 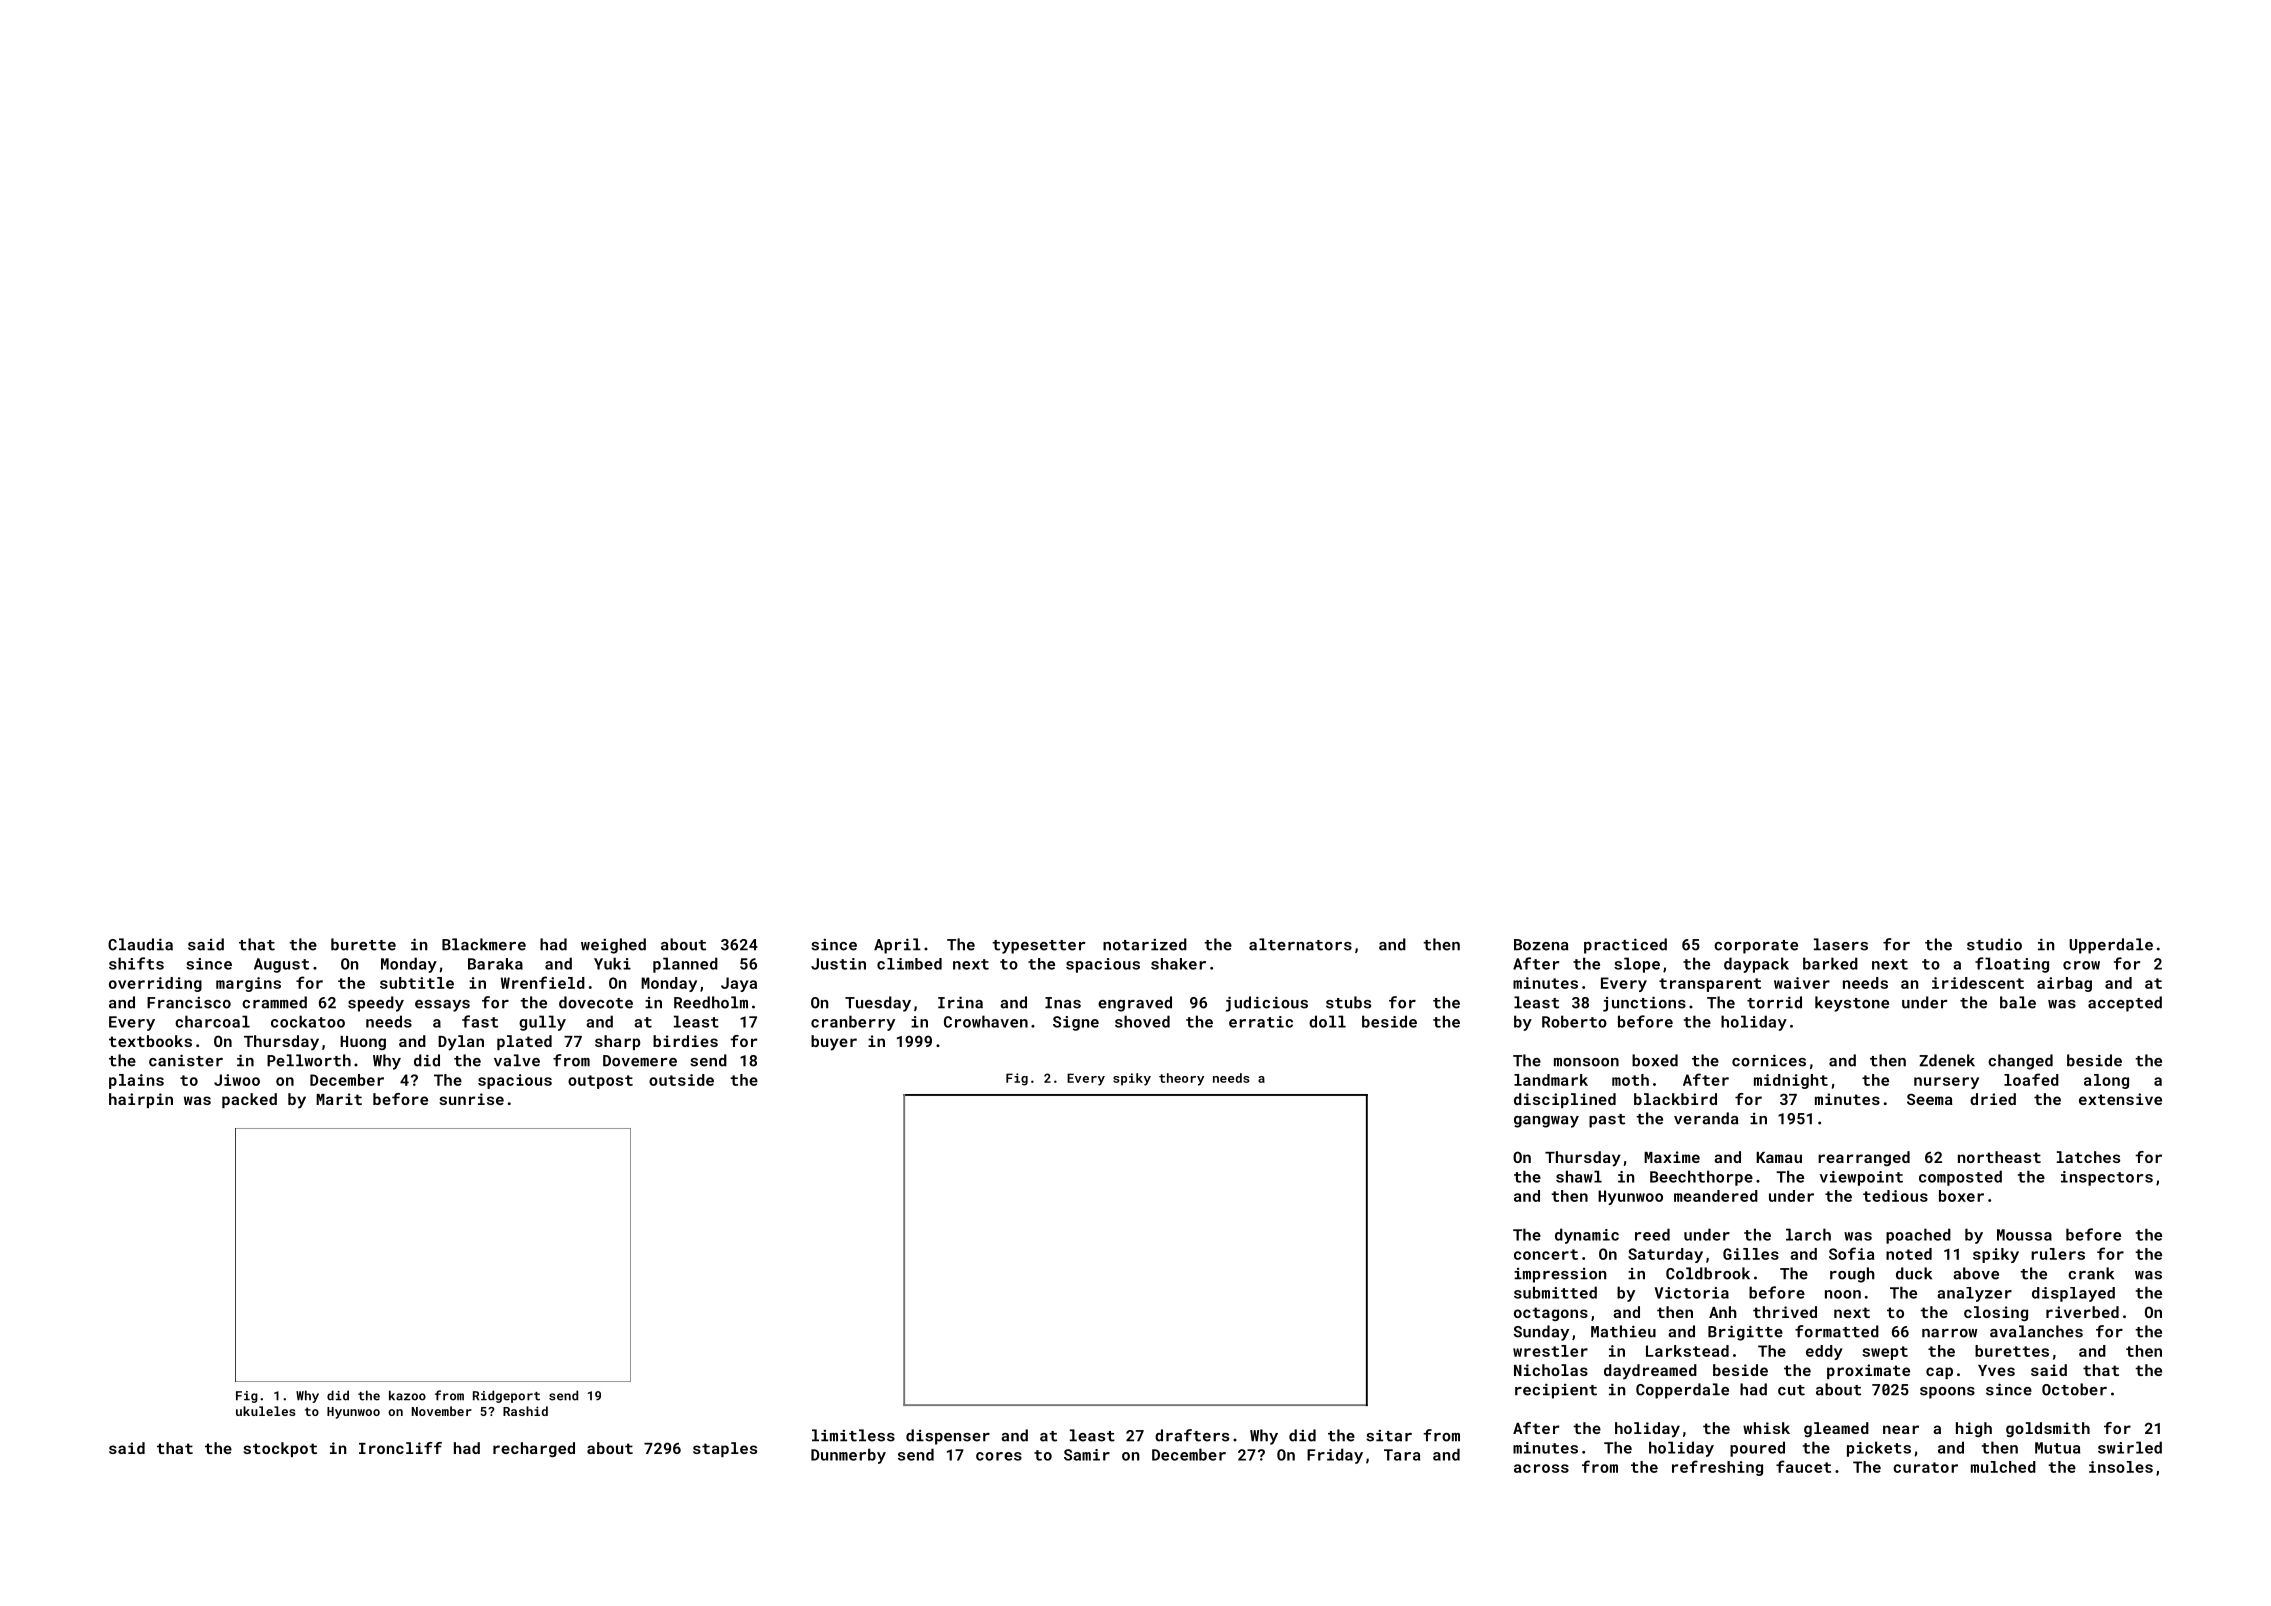 I want to click on Anh, so click(x=1723, y=1312).
